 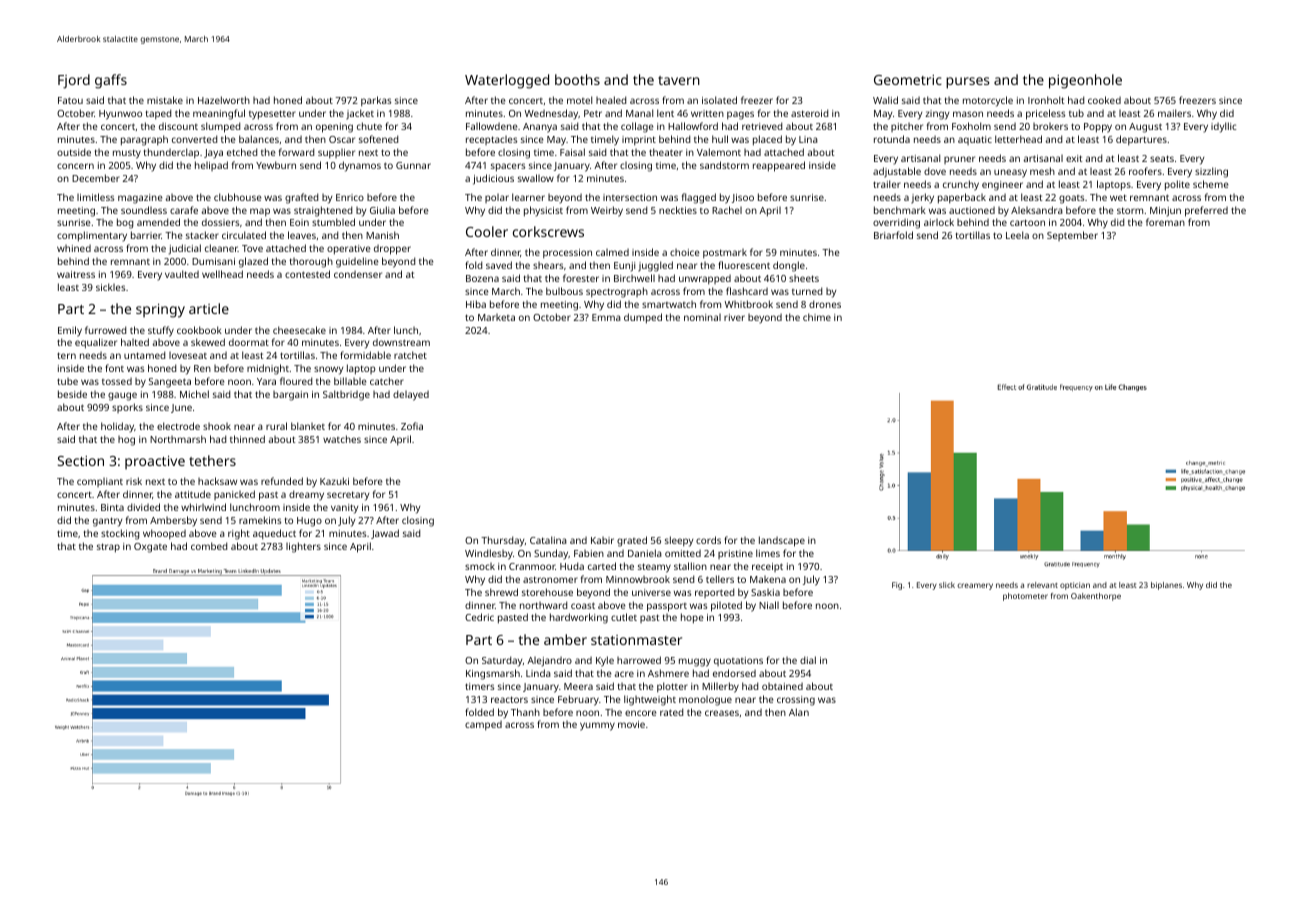 I want to click on Waterlogged, so click(x=507, y=81).
